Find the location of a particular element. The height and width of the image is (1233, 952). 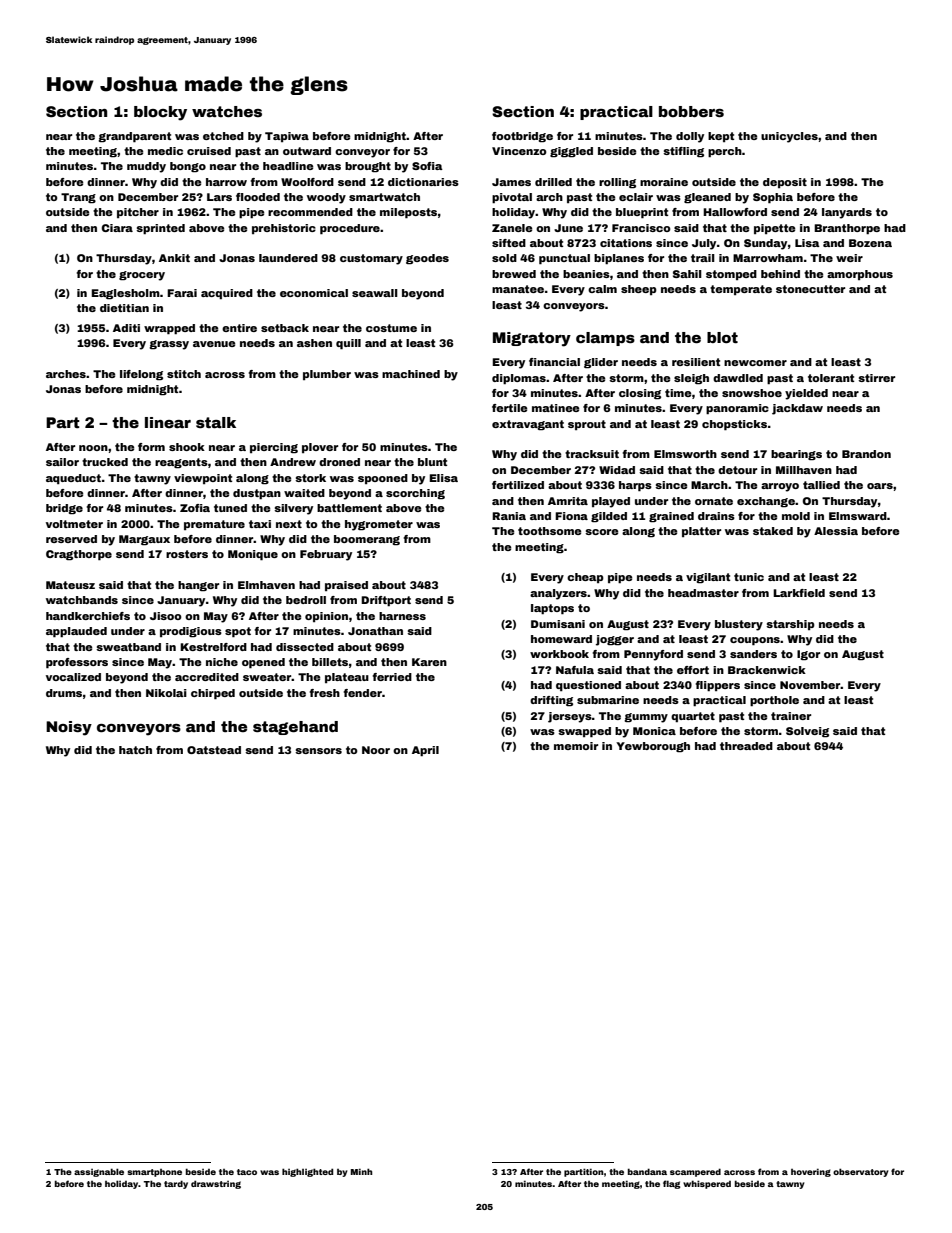

stonecutter is located at coordinates (810, 289).
